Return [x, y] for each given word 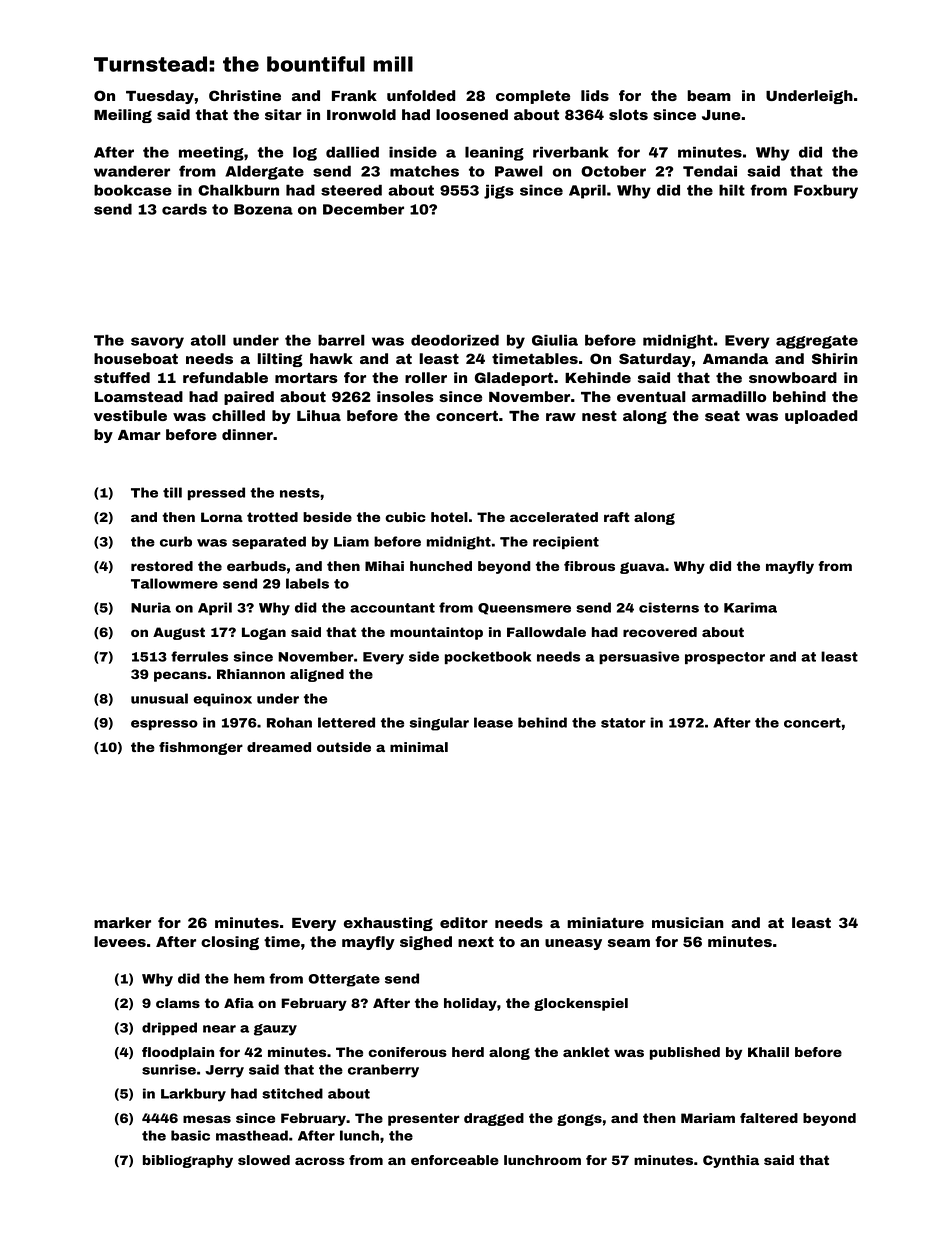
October [613, 171]
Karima [750, 607]
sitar [283, 114]
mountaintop [436, 633]
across [320, 1161]
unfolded [421, 95]
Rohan [289, 722]
